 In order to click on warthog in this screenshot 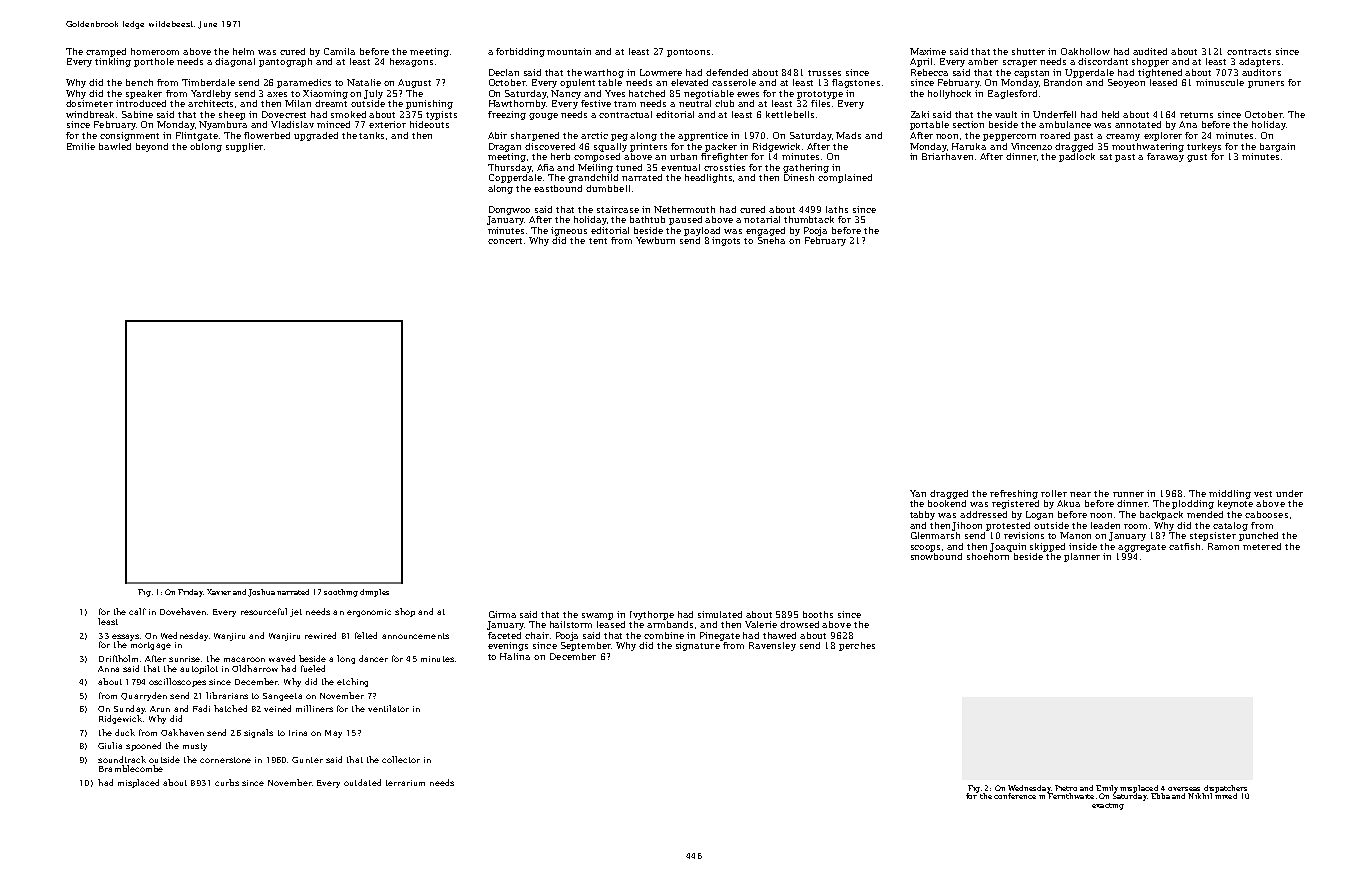, I will do `click(604, 73)`.
